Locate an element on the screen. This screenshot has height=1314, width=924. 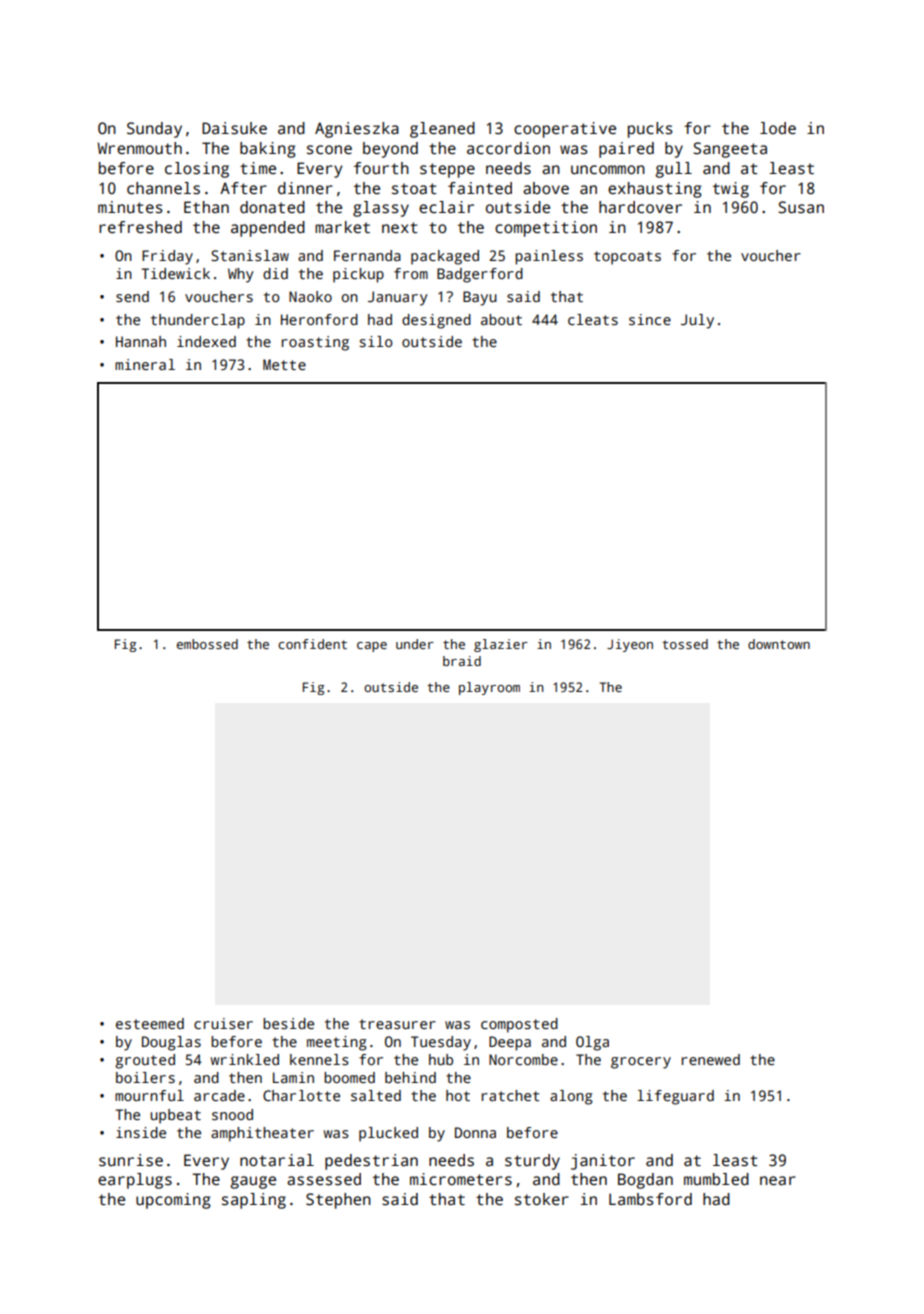
January is located at coordinates (397, 298).
